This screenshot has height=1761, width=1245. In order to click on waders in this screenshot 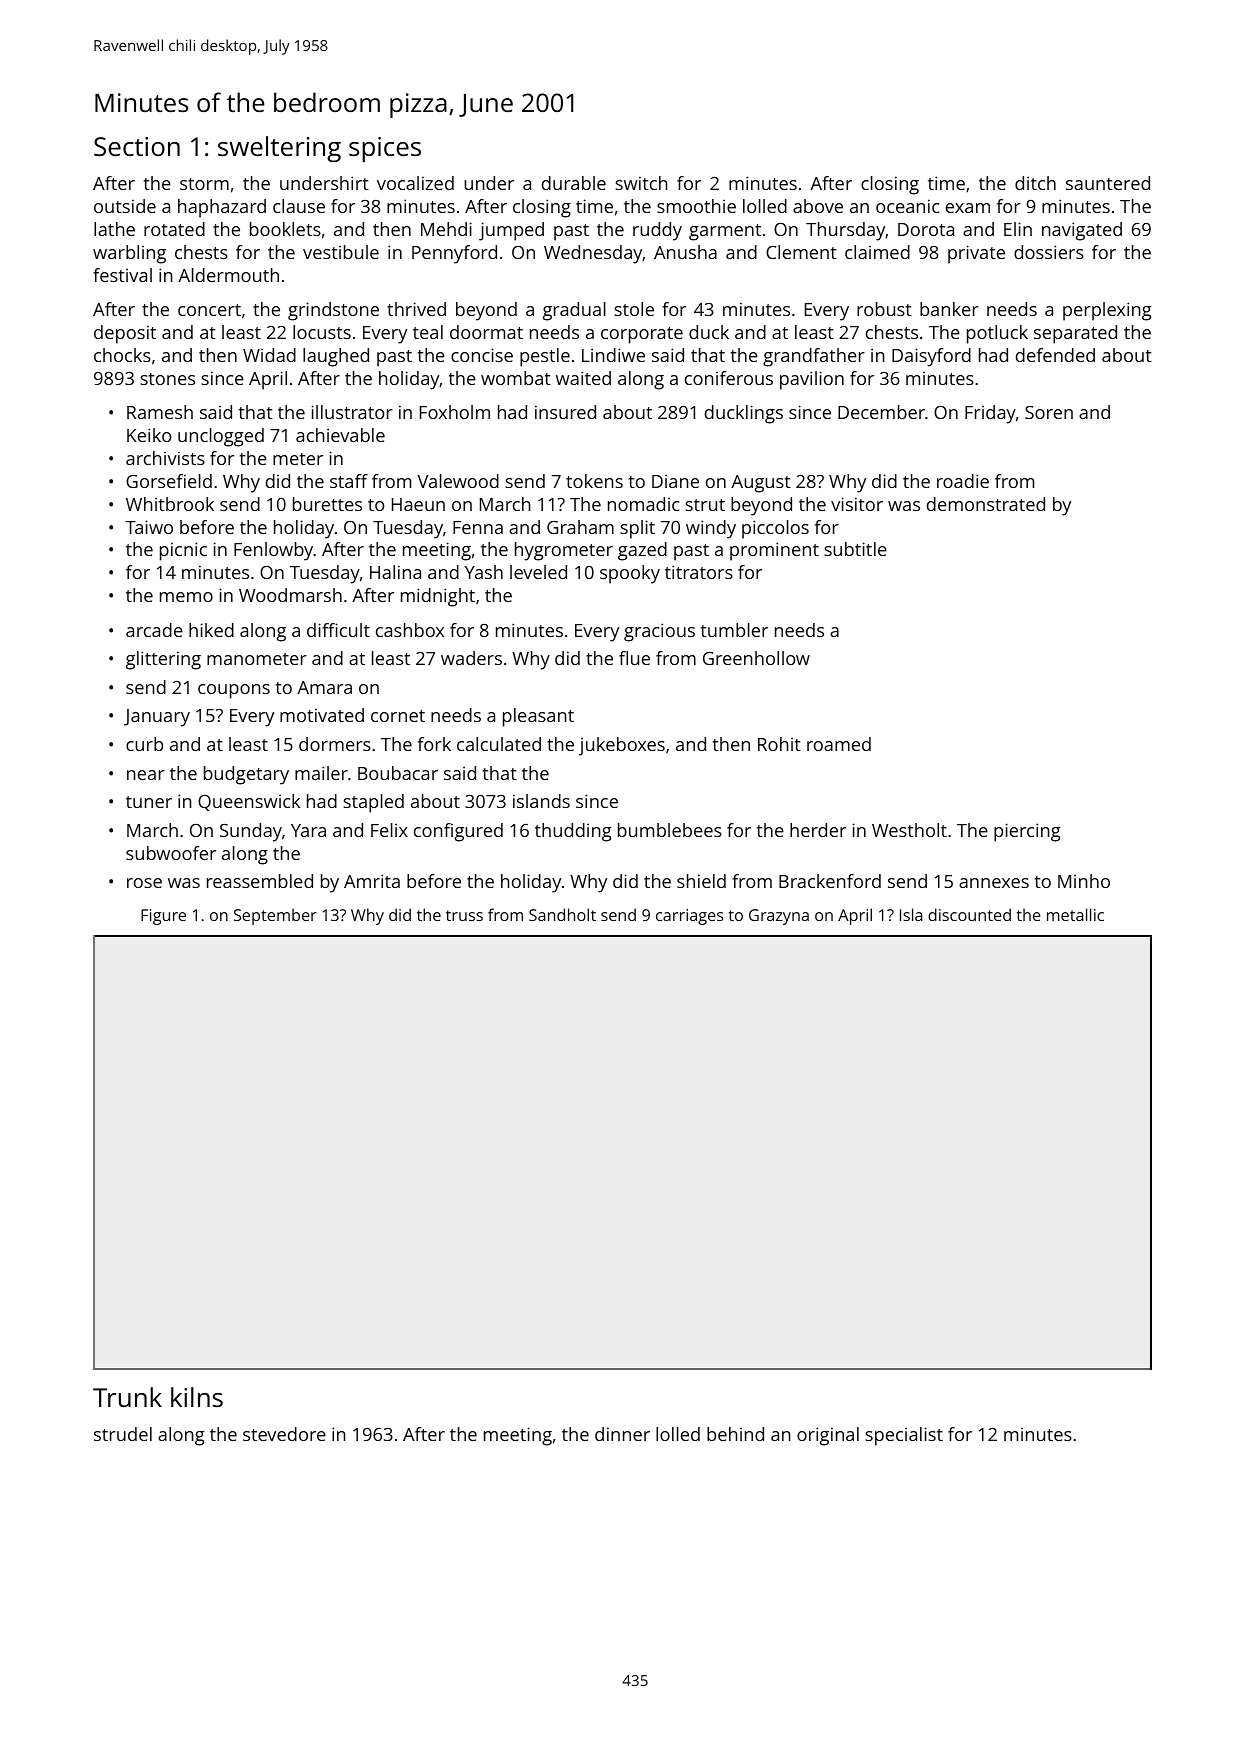, I will do `click(471, 658)`.
